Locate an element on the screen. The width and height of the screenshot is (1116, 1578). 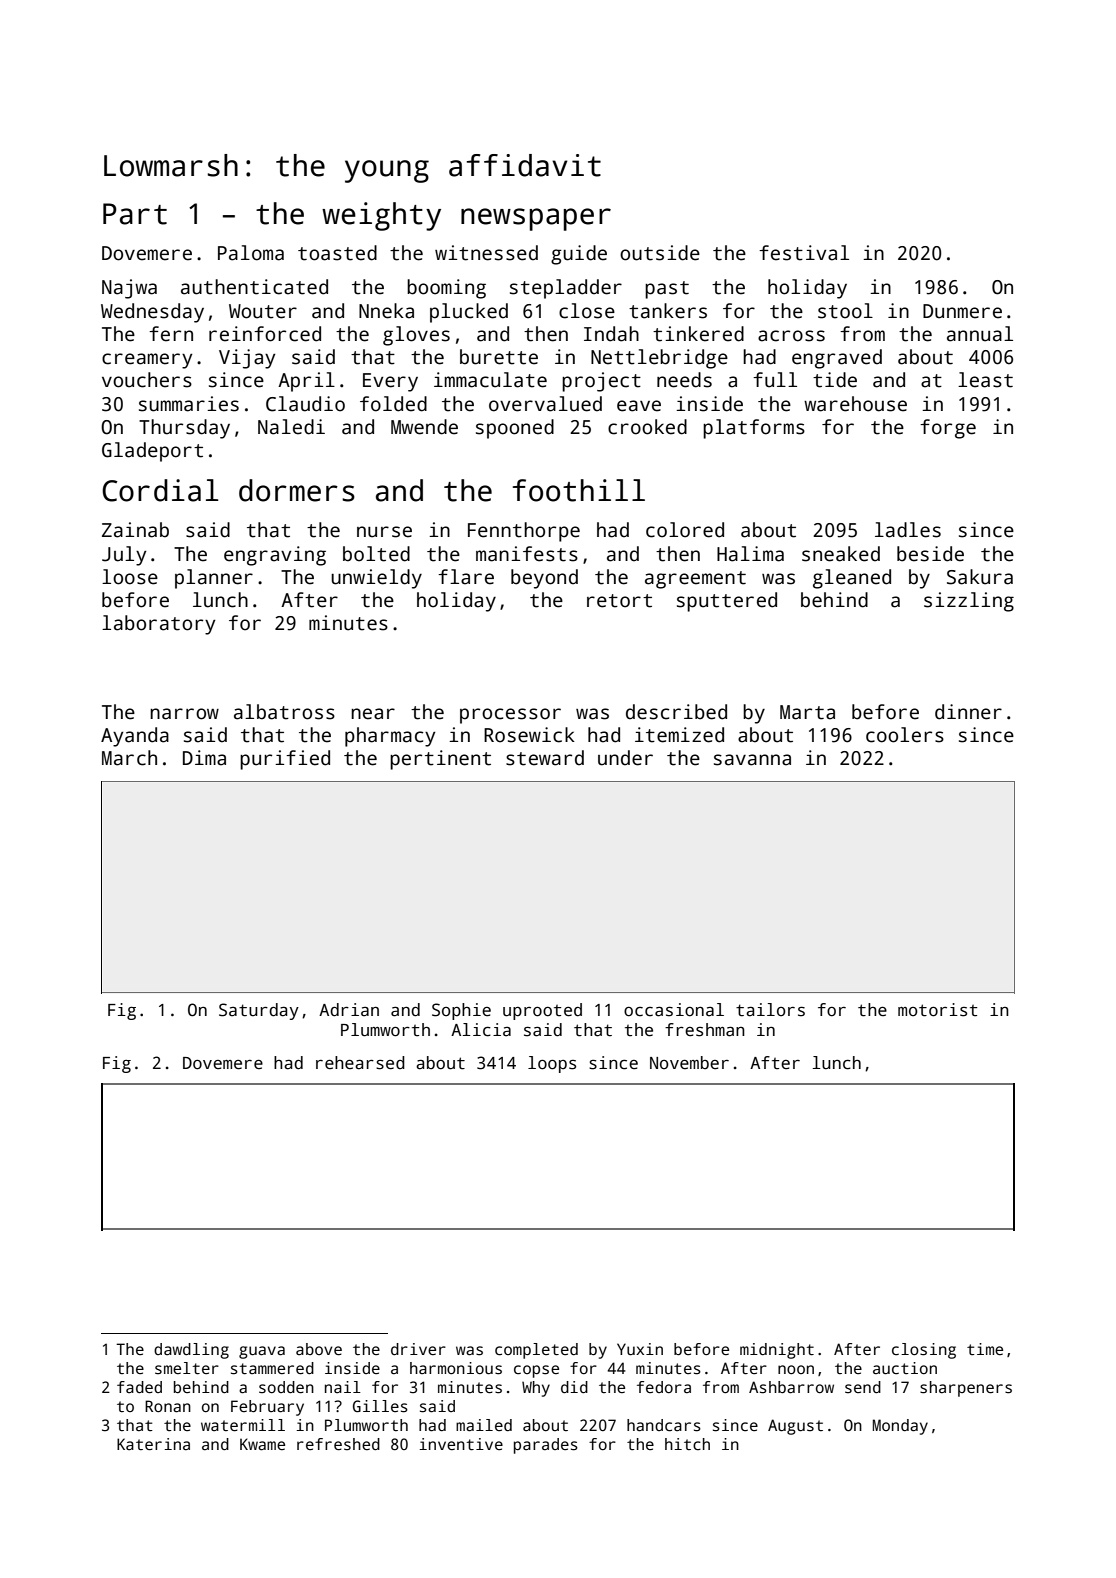
purified is located at coordinates (285, 760).
